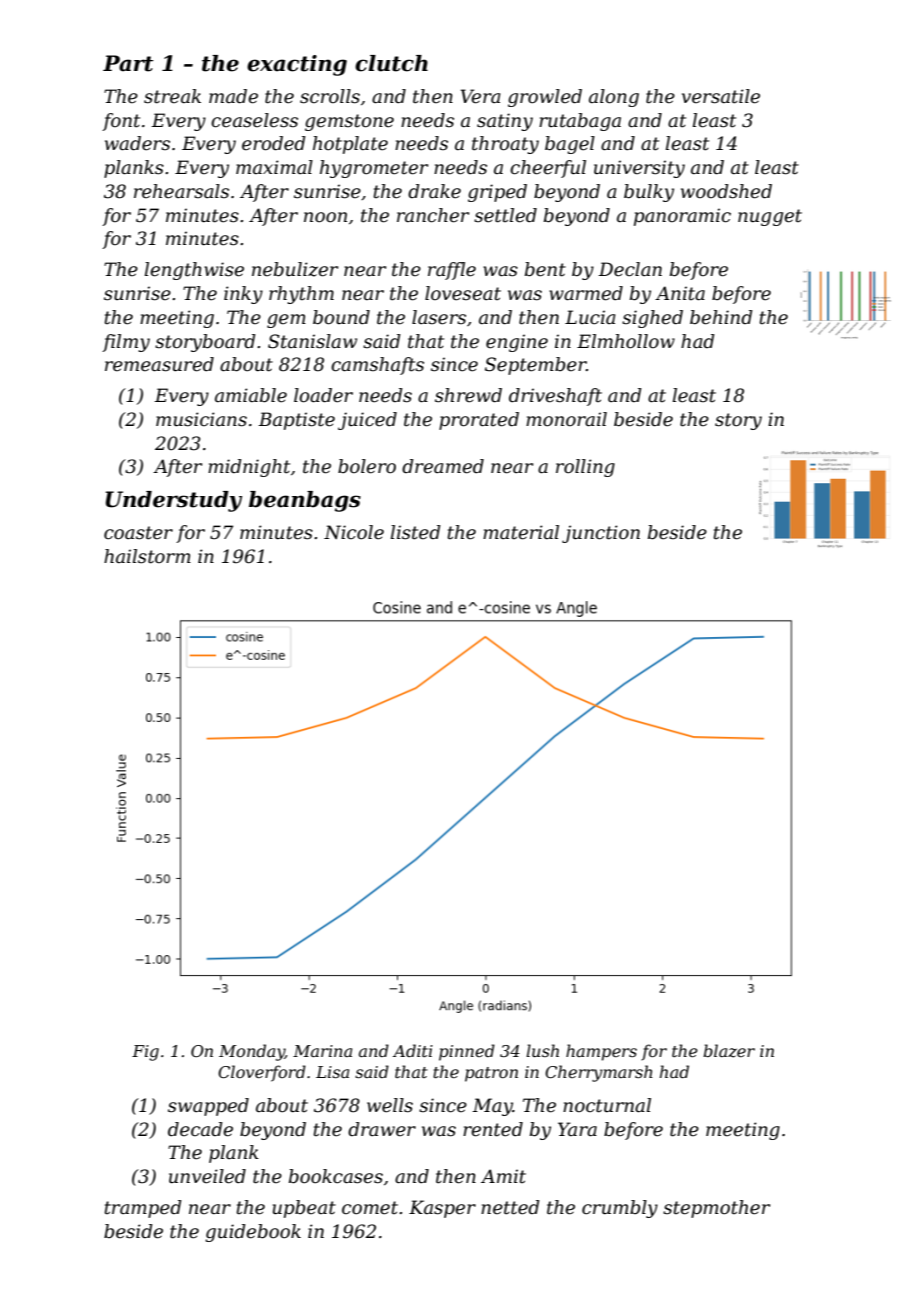 Image resolution: width=908 pixels, height=1316 pixels. I want to click on behind, so click(721, 317).
